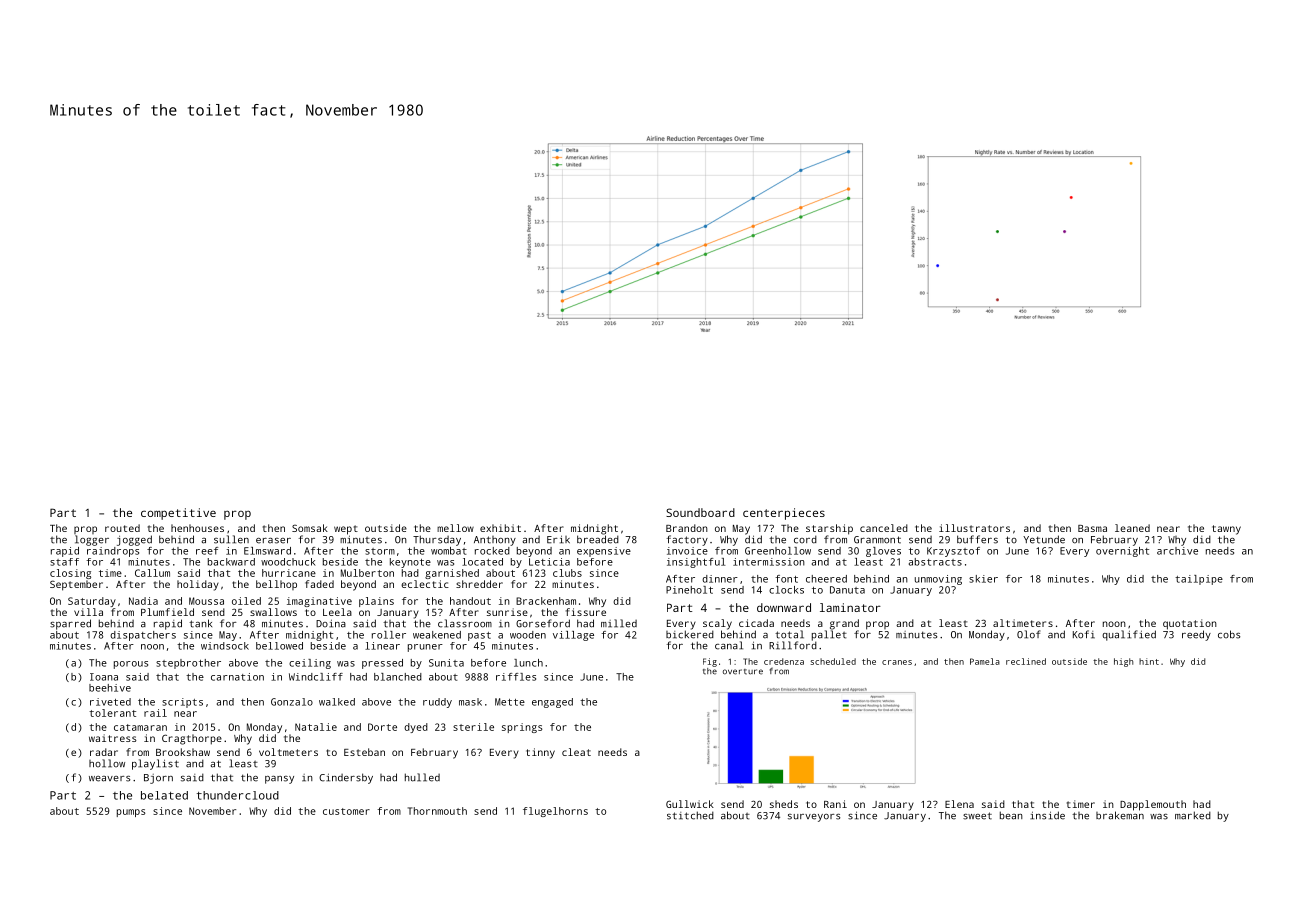 Image resolution: width=1308 pixels, height=924 pixels. Describe the element at coordinates (833, 661) in the screenshot. I see `scheduled` at that location.
